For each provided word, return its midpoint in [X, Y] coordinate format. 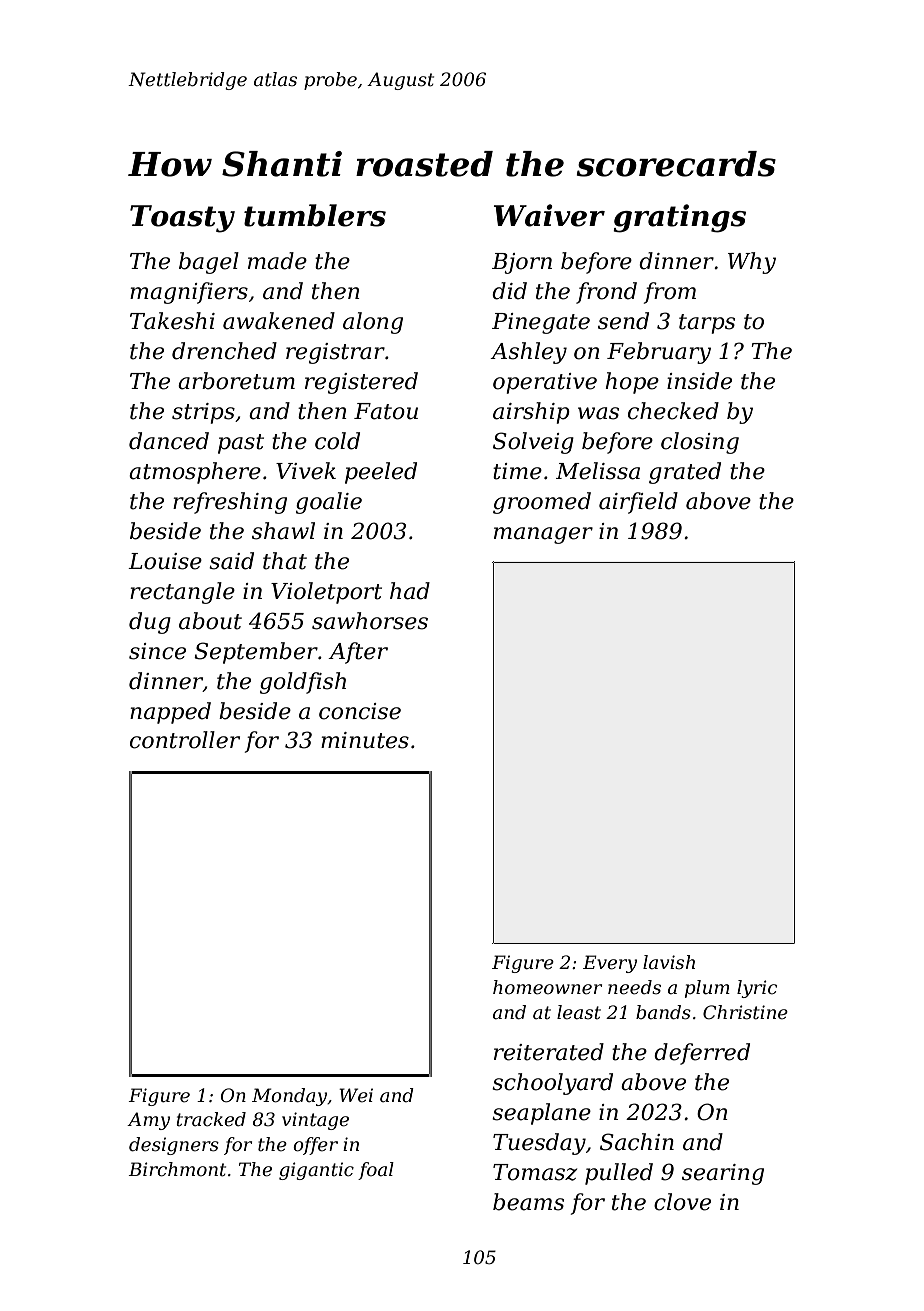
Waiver [549, 215]
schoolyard [552, 1084]
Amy [148, 1121]
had [410, 591]
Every [610, 964]
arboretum [236, 381]
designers [174, 1146]
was [598, 413]
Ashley [528, 353]
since [157, 651]
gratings [679, 218]
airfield [638, 503]
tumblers [315, 215]
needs [634, 987]
